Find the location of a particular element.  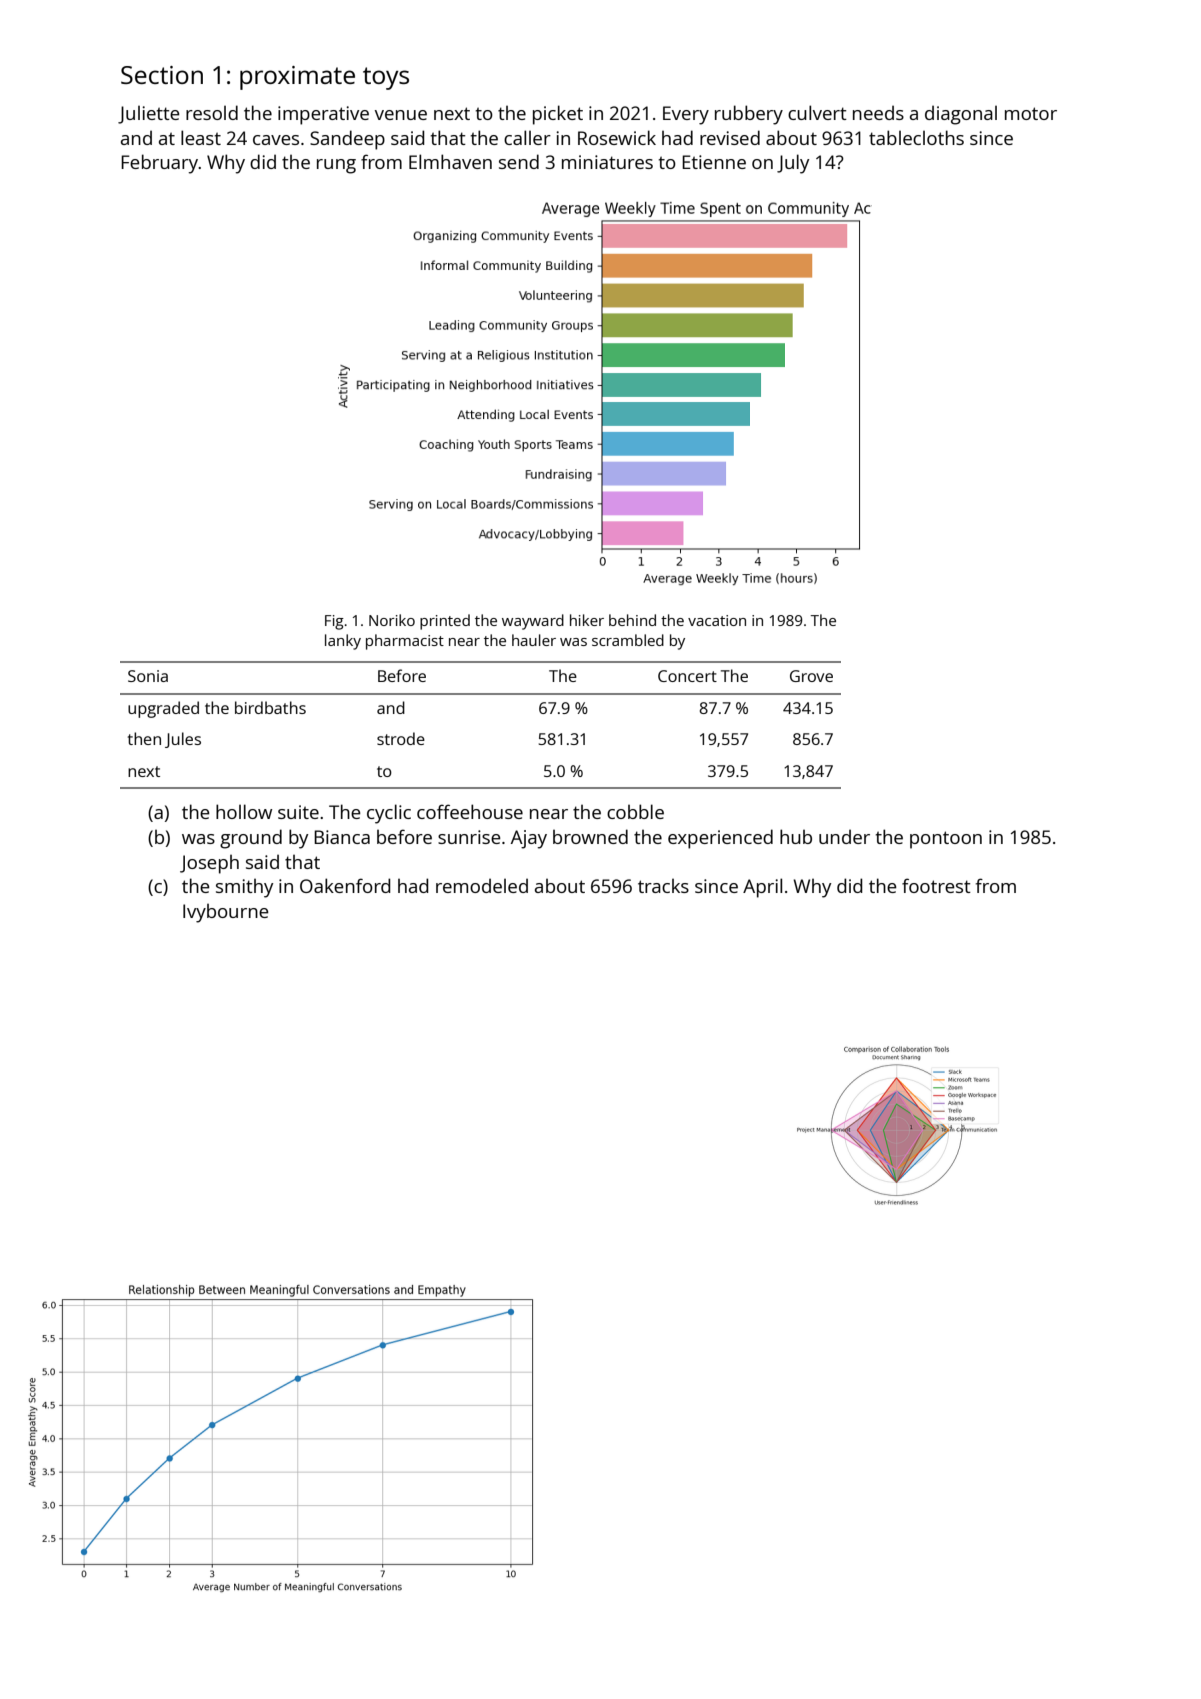

Ivybourne is located at coordinates (226, 913).
